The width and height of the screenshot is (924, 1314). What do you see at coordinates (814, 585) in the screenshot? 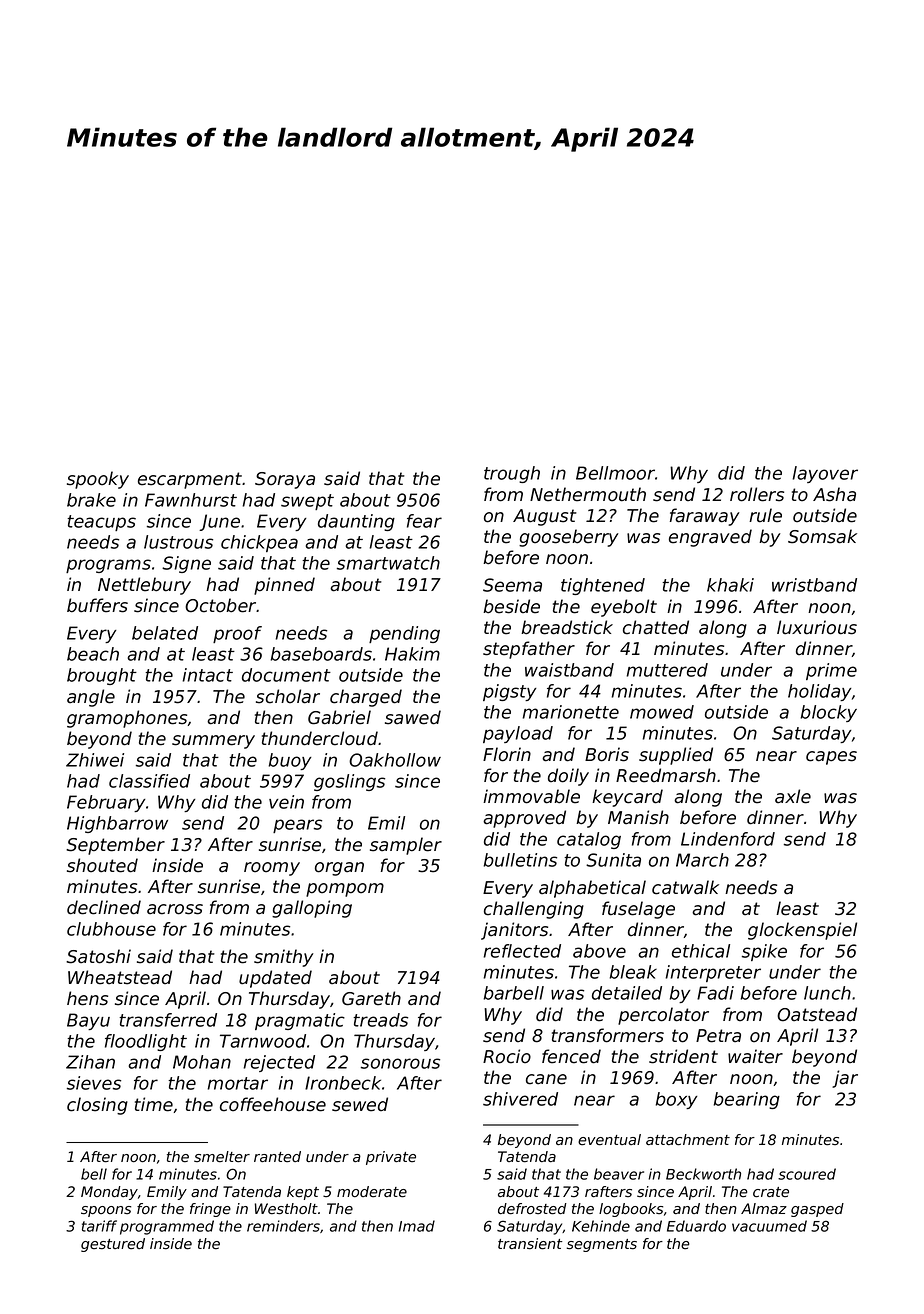
I see `wristband` at bounding box center [814, 585].
